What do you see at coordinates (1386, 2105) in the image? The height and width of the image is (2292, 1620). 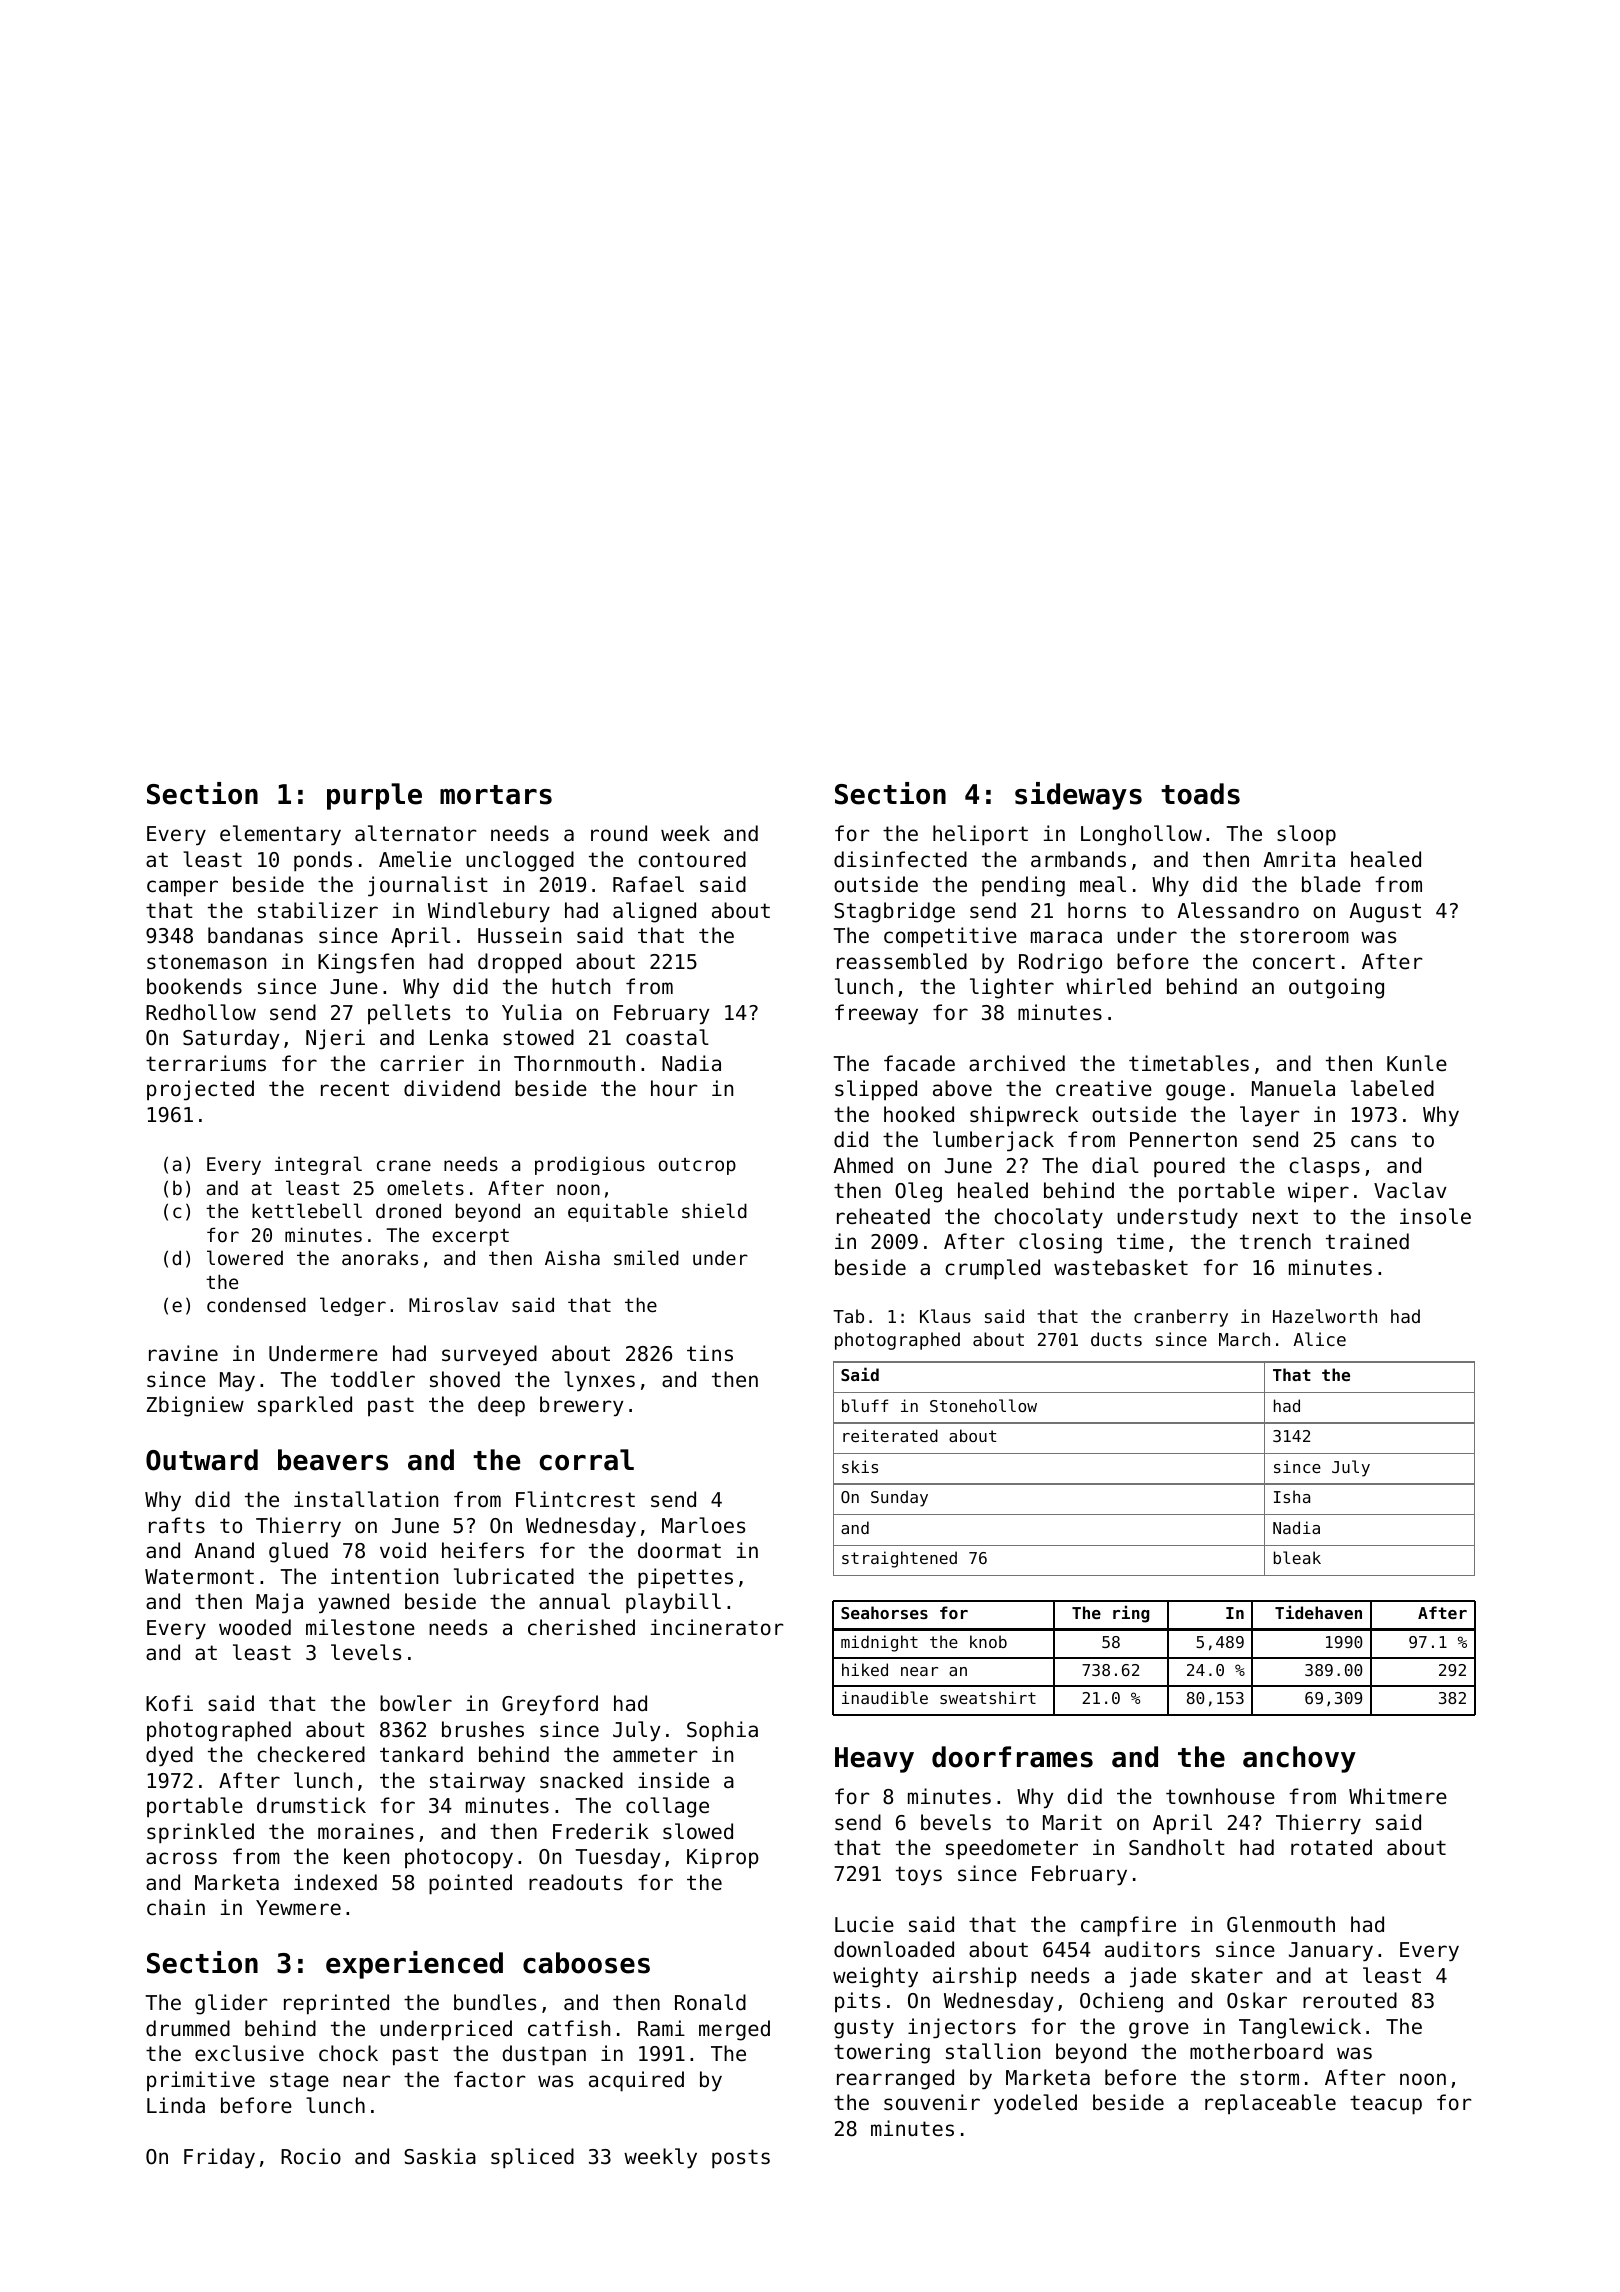 I see `teacup` at bounding box center [1386, 2105].
